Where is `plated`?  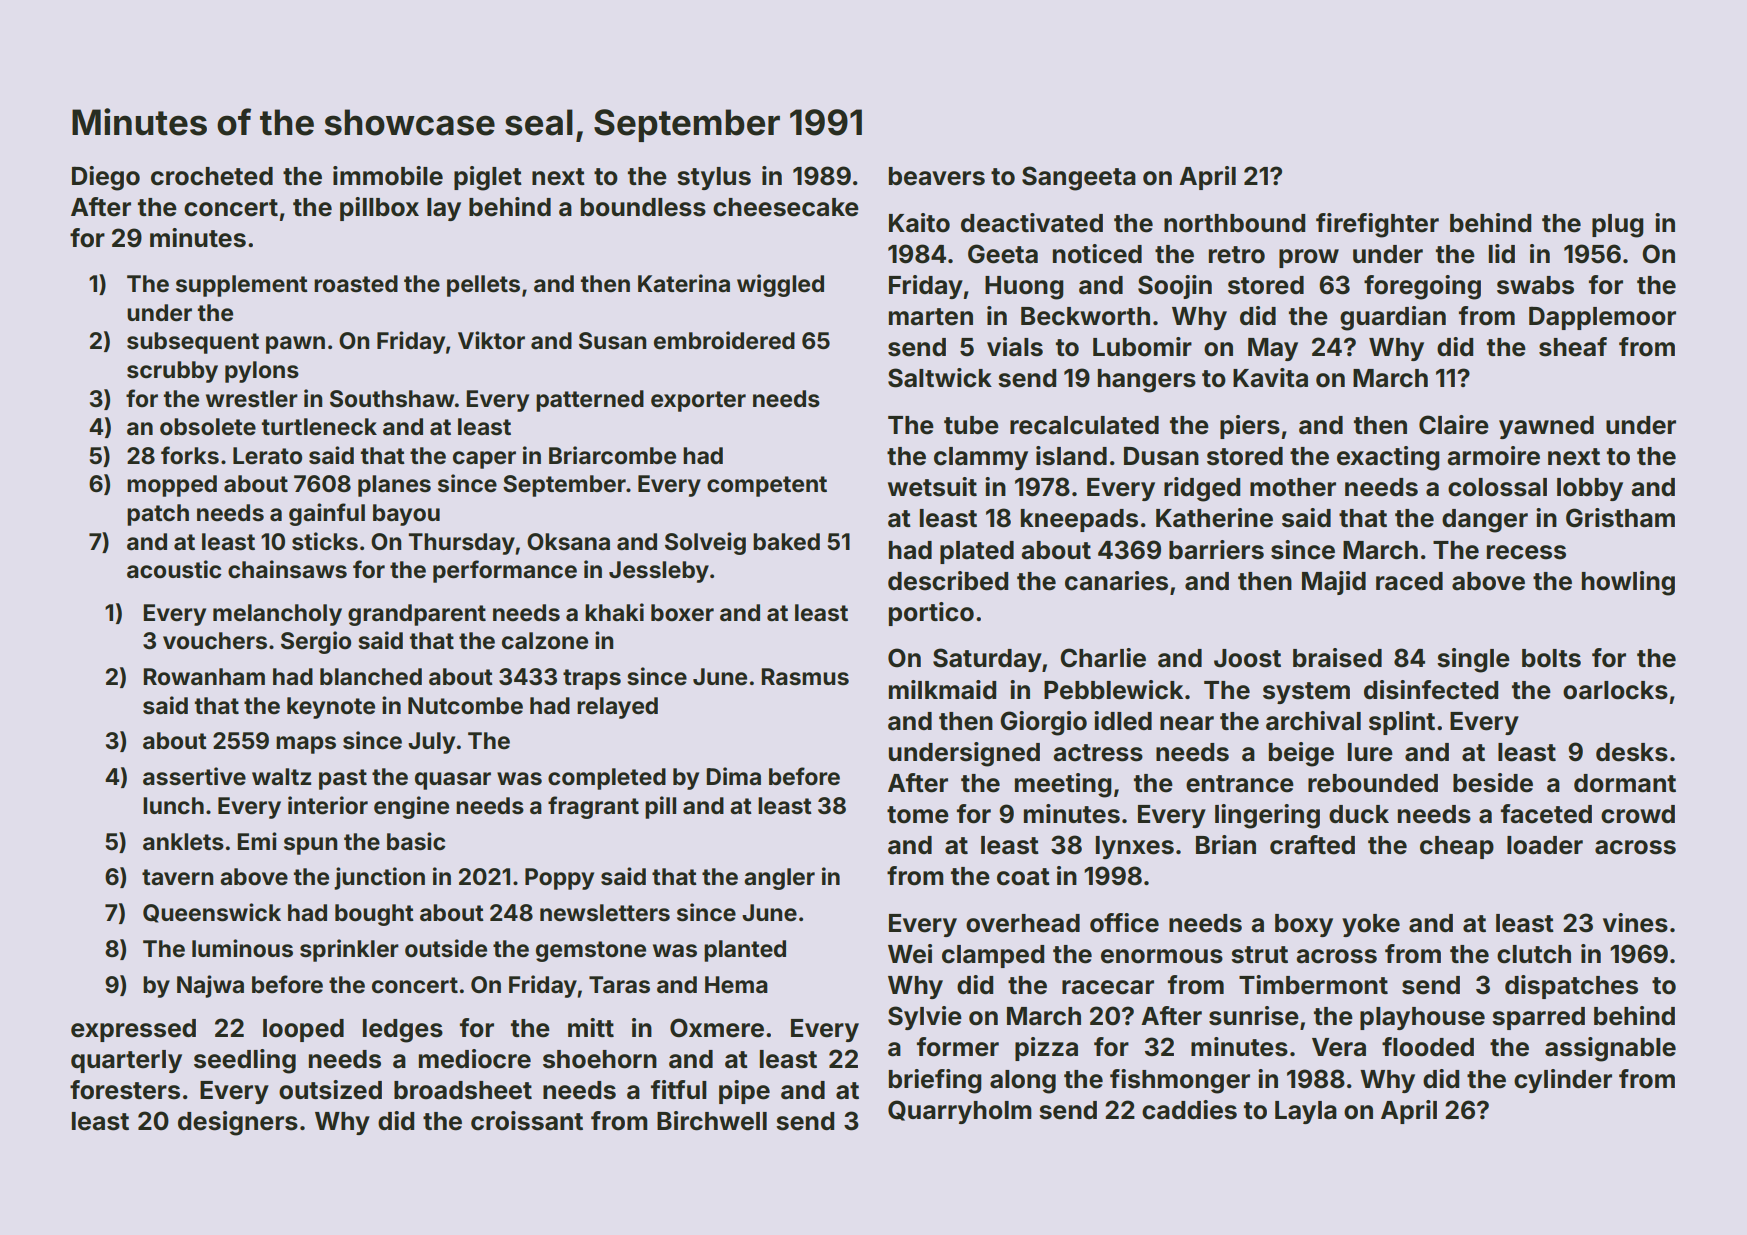
plated is located at coordinates (977, 552).
